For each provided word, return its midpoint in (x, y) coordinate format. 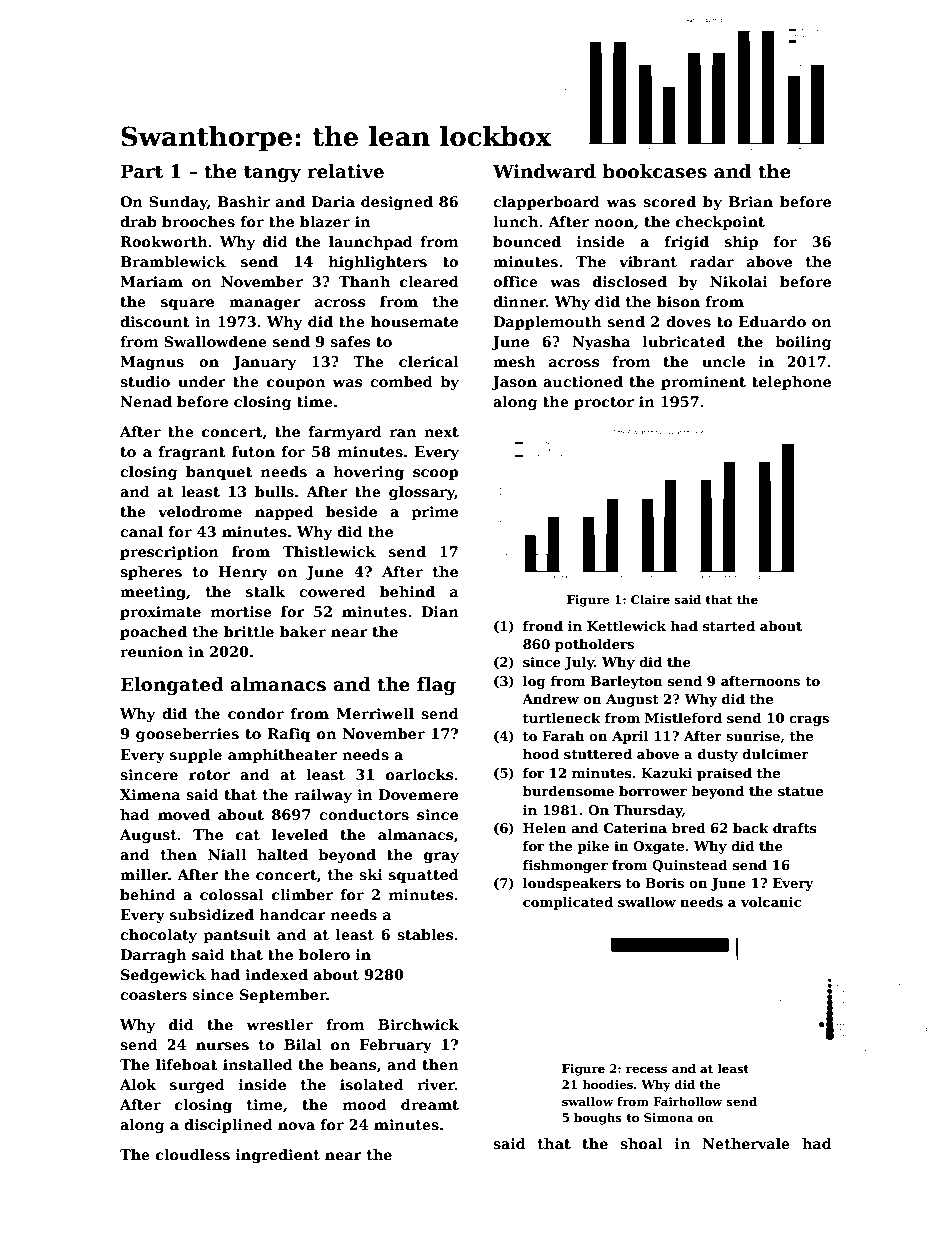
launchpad (371, 243)
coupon (296, 384)
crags (809, 721)
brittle (249, 631)
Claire (650, 599)
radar (712, 261)
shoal (641, 1143)
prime (434, 513)
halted (282, 854)
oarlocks (419, 774)
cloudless (193, 1154)
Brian (751, 201)
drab (138, 221)
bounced (527, 241)
